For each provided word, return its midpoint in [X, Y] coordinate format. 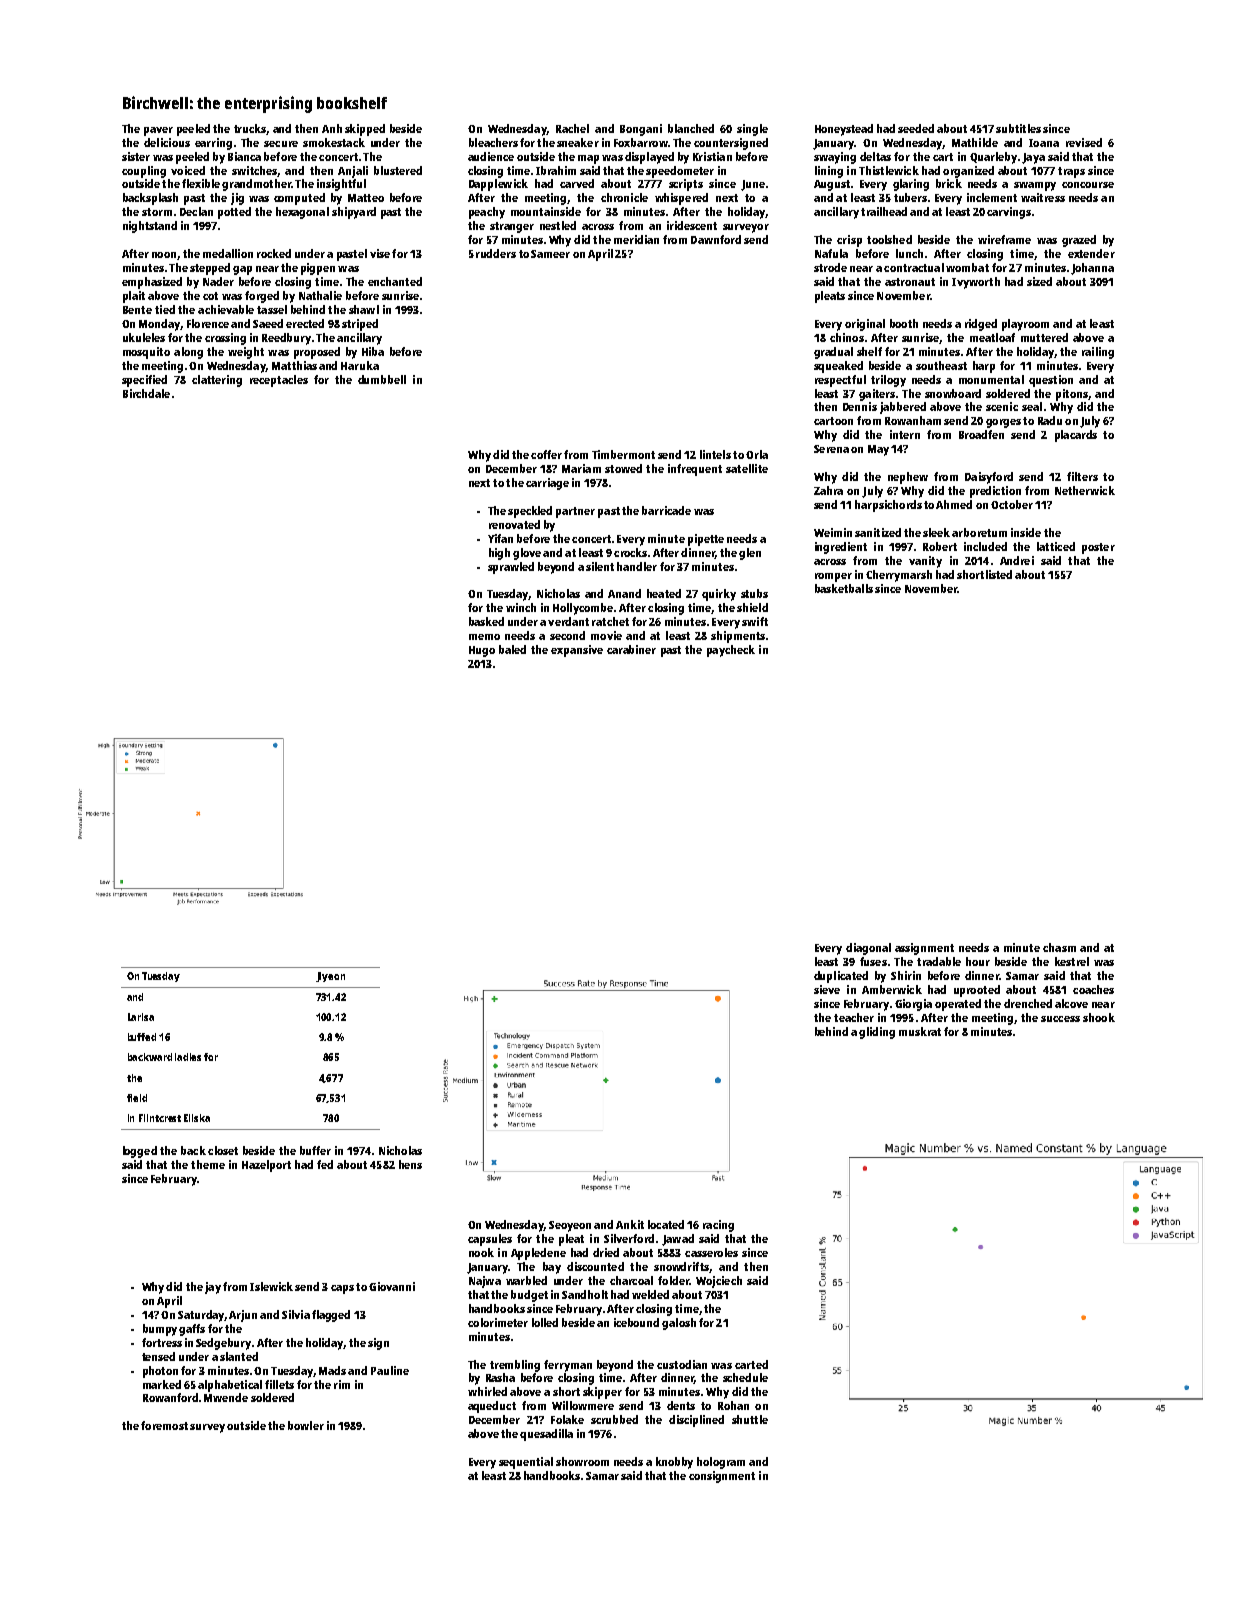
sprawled [511, 568]
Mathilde [975, 142]
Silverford [629, 1238]
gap [242, 270]
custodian [682, 1364]
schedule [745, 1377]
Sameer [550, 254]
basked [486, 621]
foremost [164, 1425]
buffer [315, 1150]
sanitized [878, 532]
